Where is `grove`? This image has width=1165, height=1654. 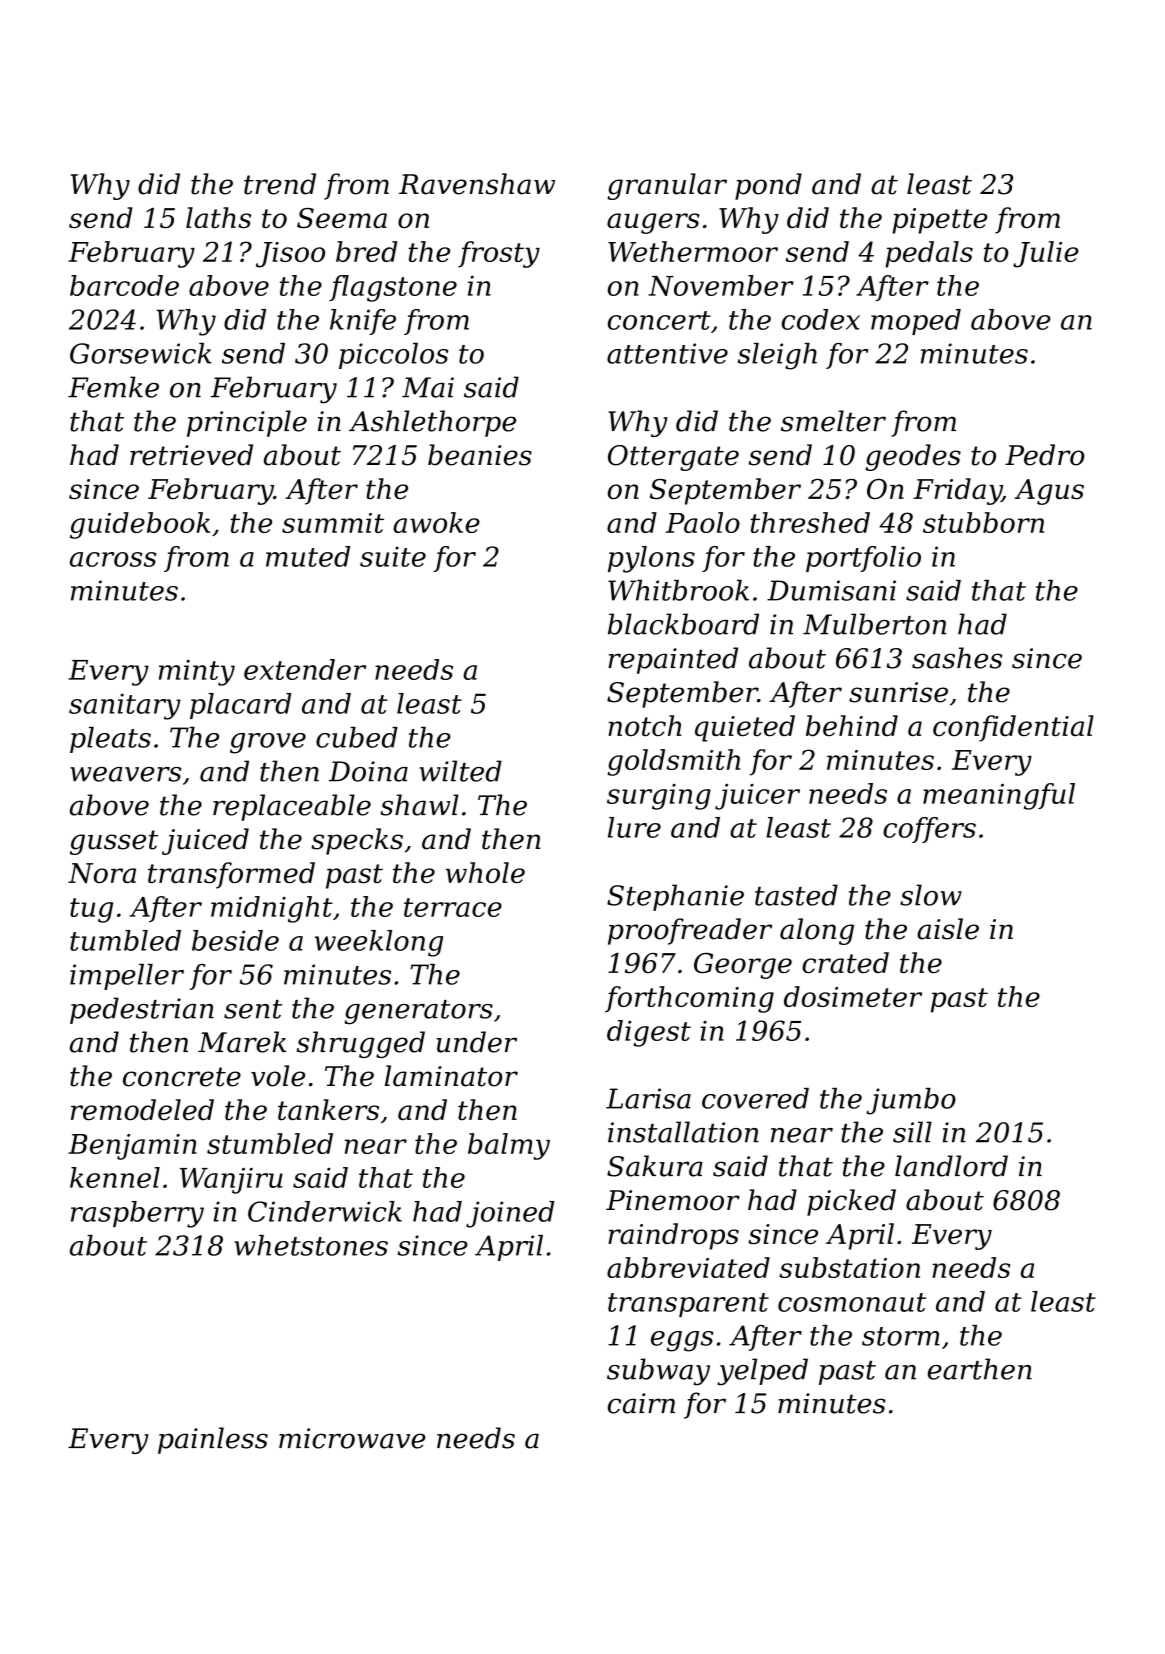 grove is located at coordinates (268, 743).
